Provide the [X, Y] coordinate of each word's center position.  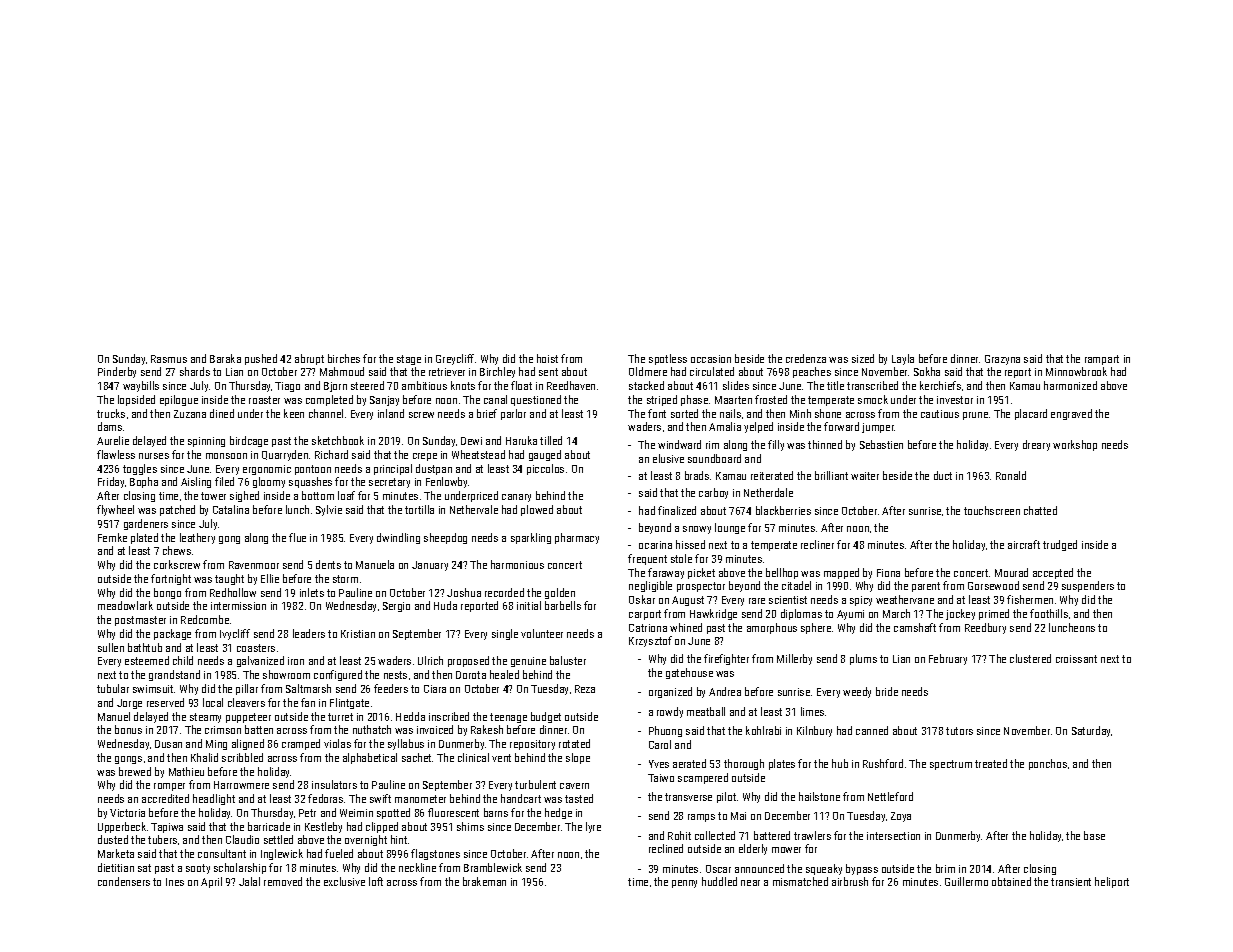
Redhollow [233, 592]
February [948, 659]
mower [786, 850]
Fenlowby [446, 482]
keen [294, 413]
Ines [175, 882]
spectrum [951, 765]
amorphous [772, 628]
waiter [865, 476]
